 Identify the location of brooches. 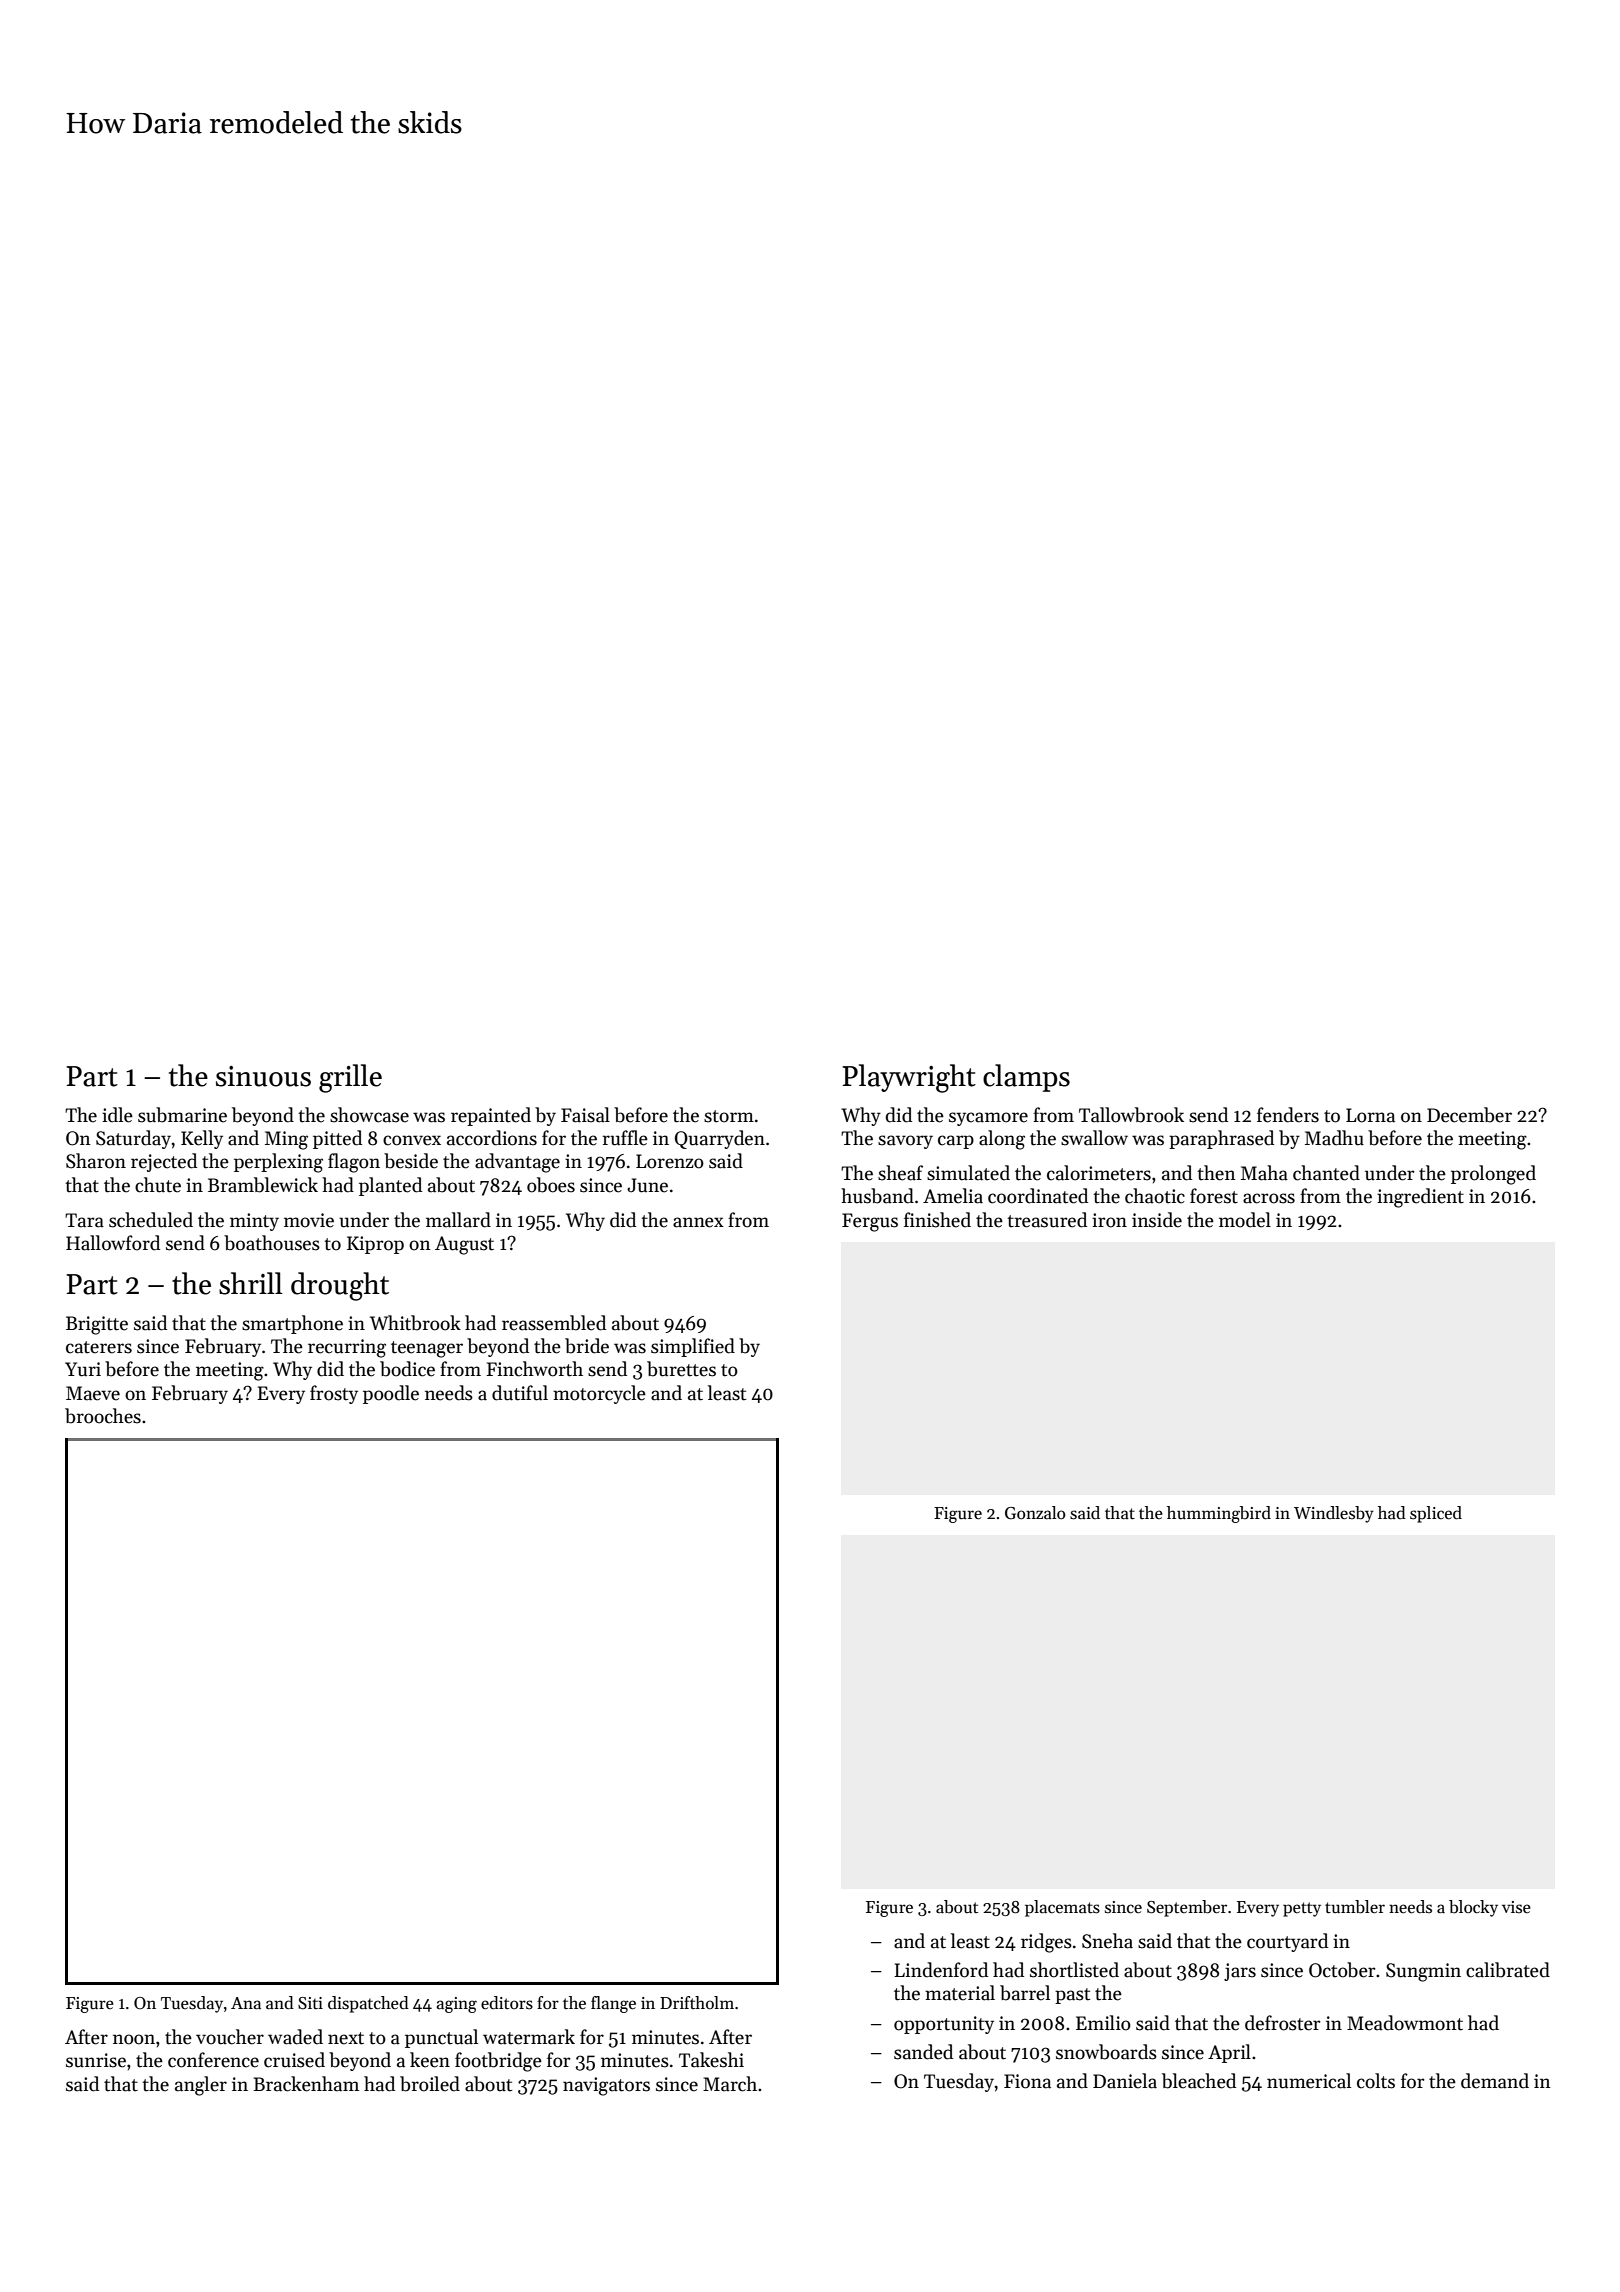
(103, 1416).
